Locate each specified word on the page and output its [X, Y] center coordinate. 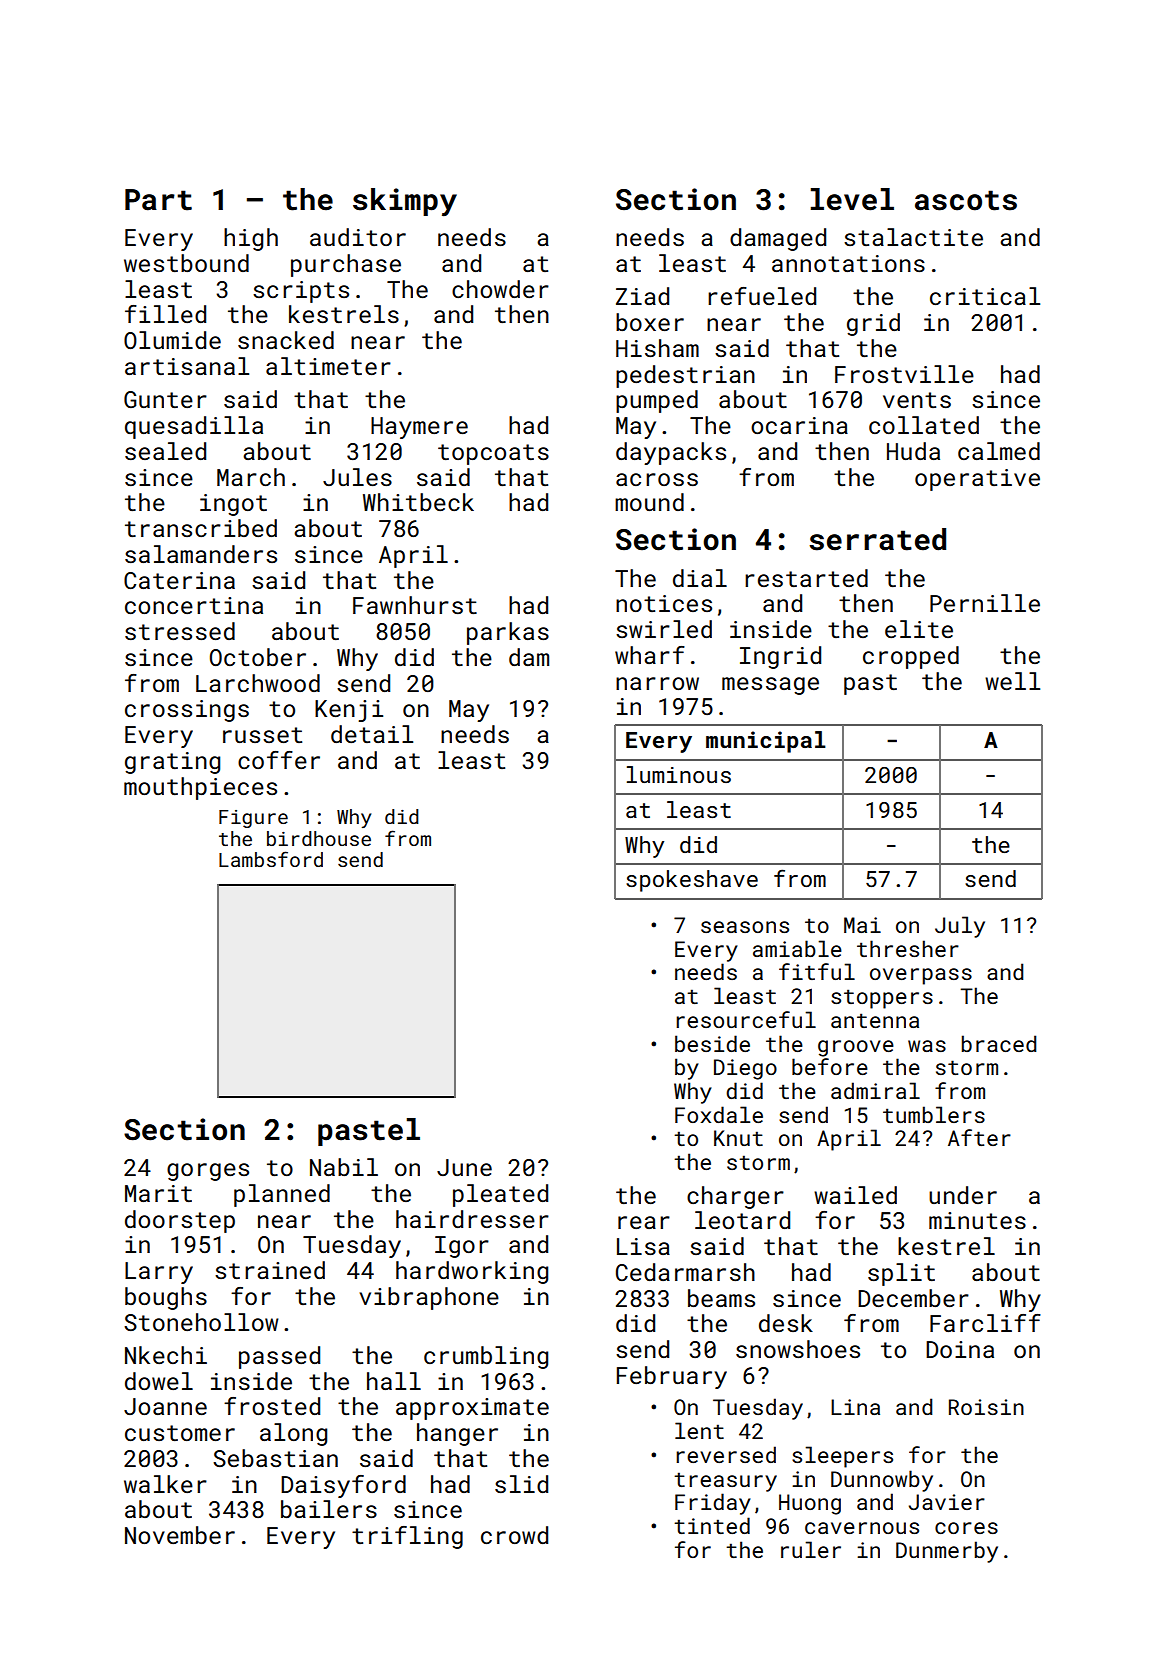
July [960, 927]
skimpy [405, 202]
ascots [966, 200]
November [180, 1535]
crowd [514, 1535]
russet [262, 735]
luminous [679, 774]
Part [158, 200]
